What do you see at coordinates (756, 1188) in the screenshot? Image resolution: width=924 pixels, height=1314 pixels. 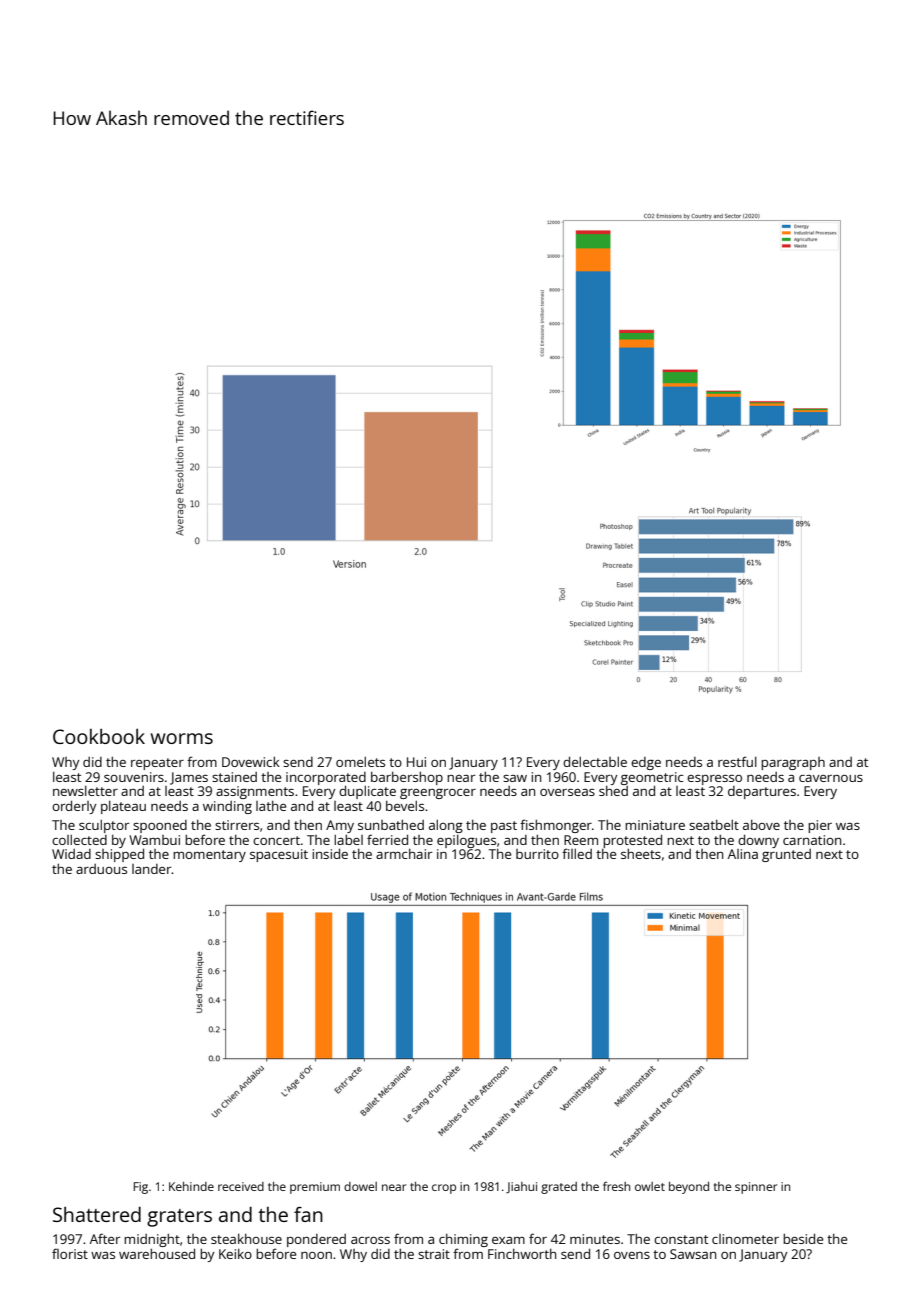 I see `spinner` at bounding box center [756, 1188].
